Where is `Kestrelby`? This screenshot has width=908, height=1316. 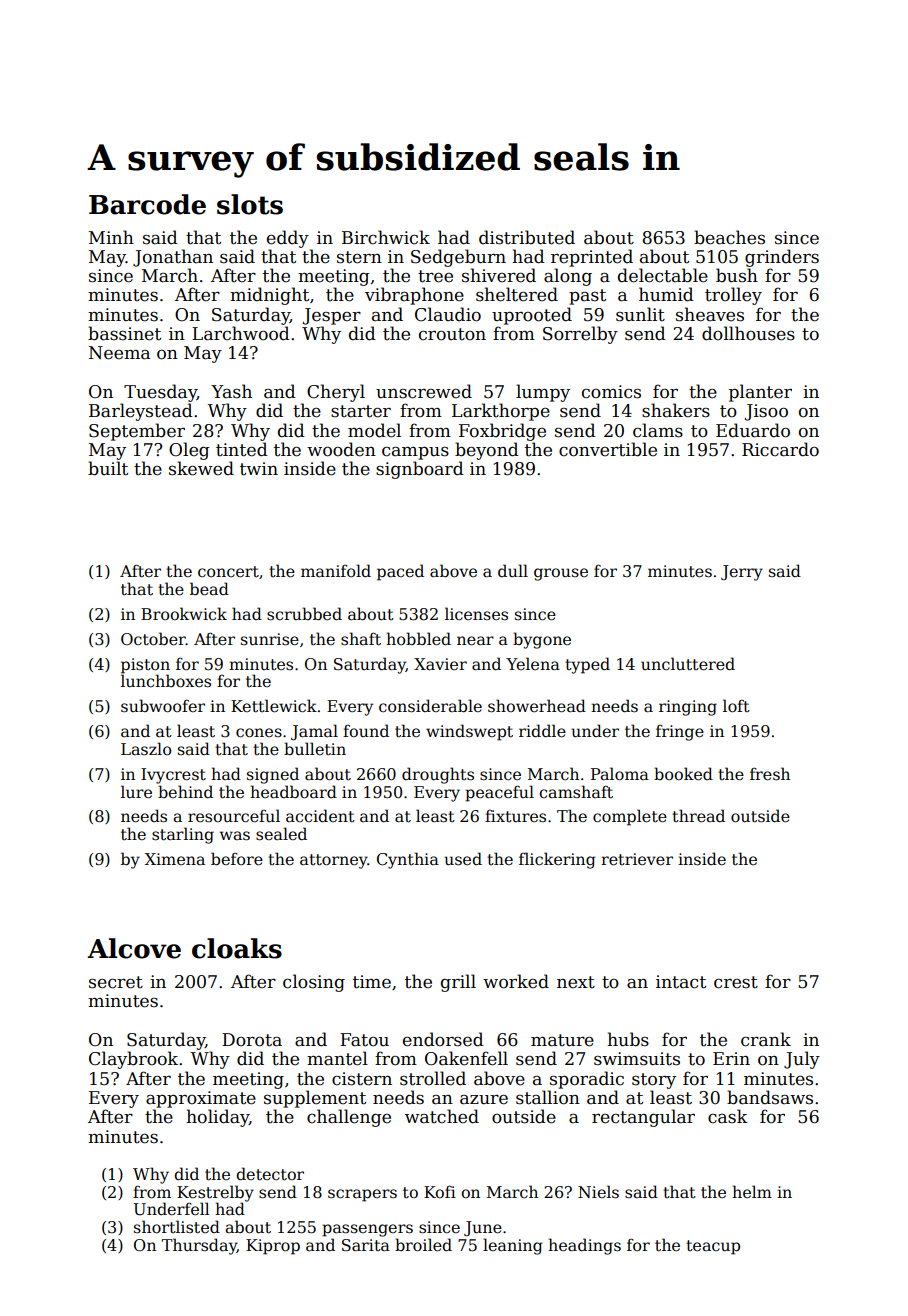 Kestrelby is located at coordinates (215, 1193).
